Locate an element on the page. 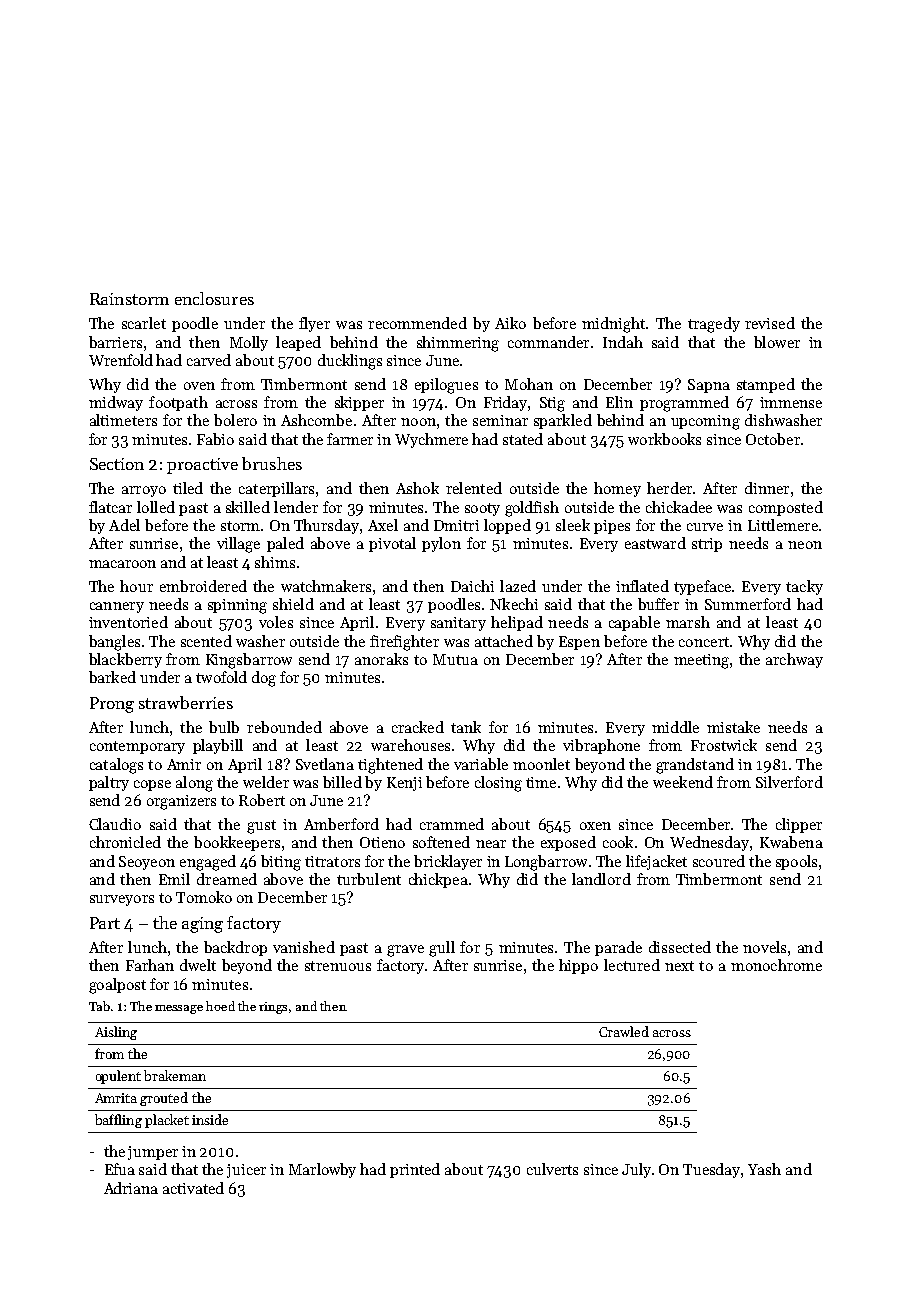 Image resolution: width=911 pixels, height=1295 pixels. engaged is located at coordinates (208, 863).
